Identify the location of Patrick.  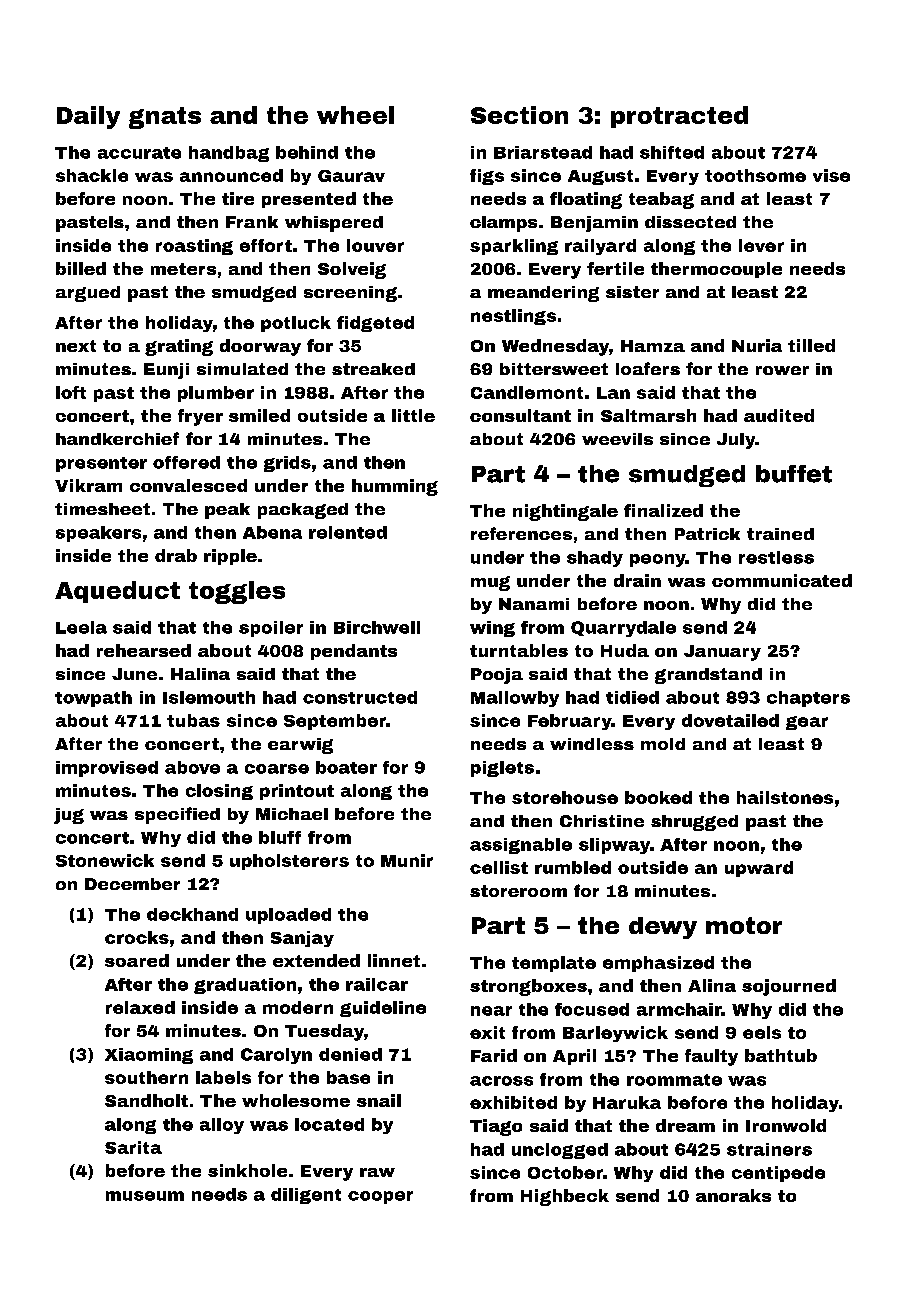
(707, 534).
